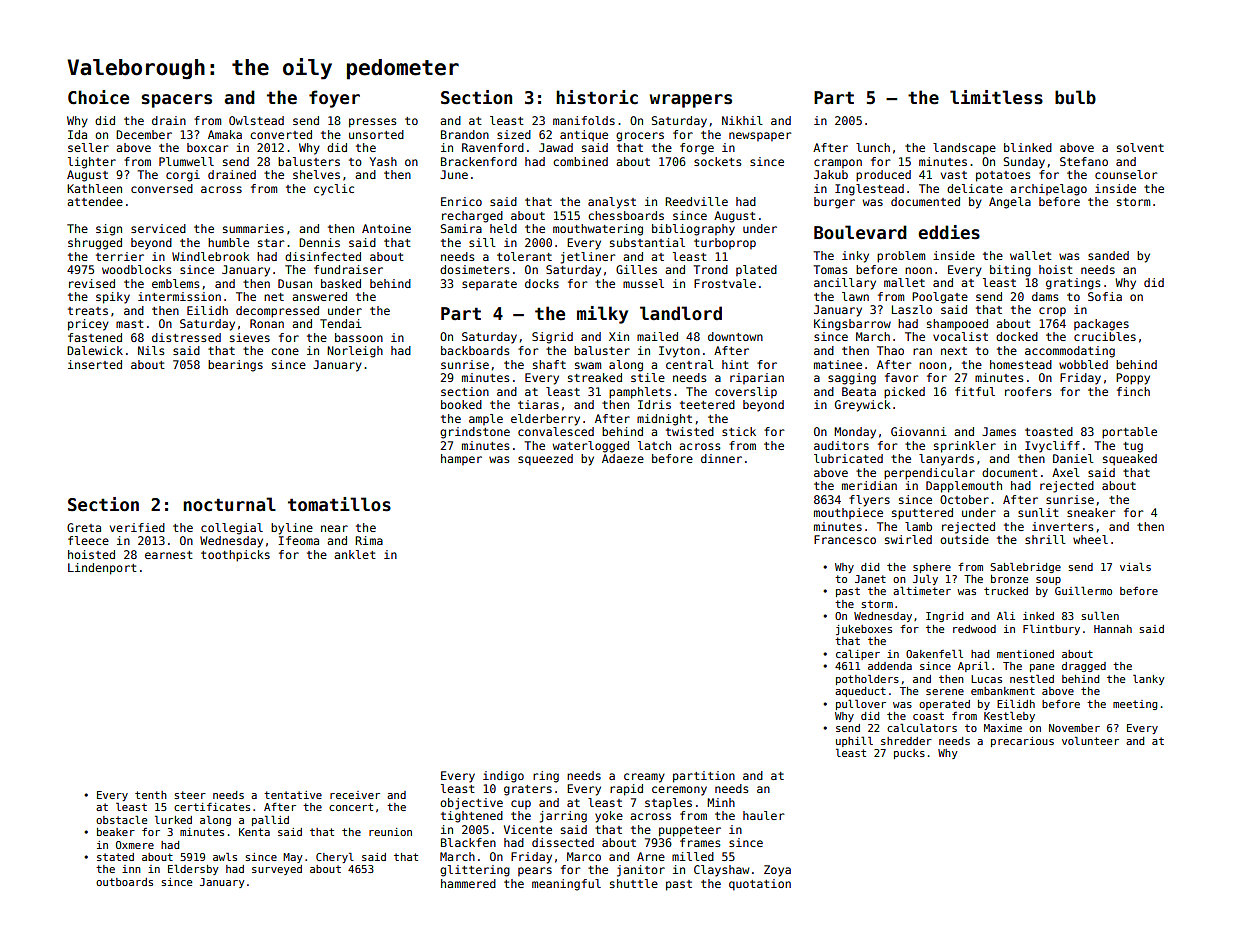  Describe the element at coordinates (691, 101) in the image. I see `wrappers` at that location.
